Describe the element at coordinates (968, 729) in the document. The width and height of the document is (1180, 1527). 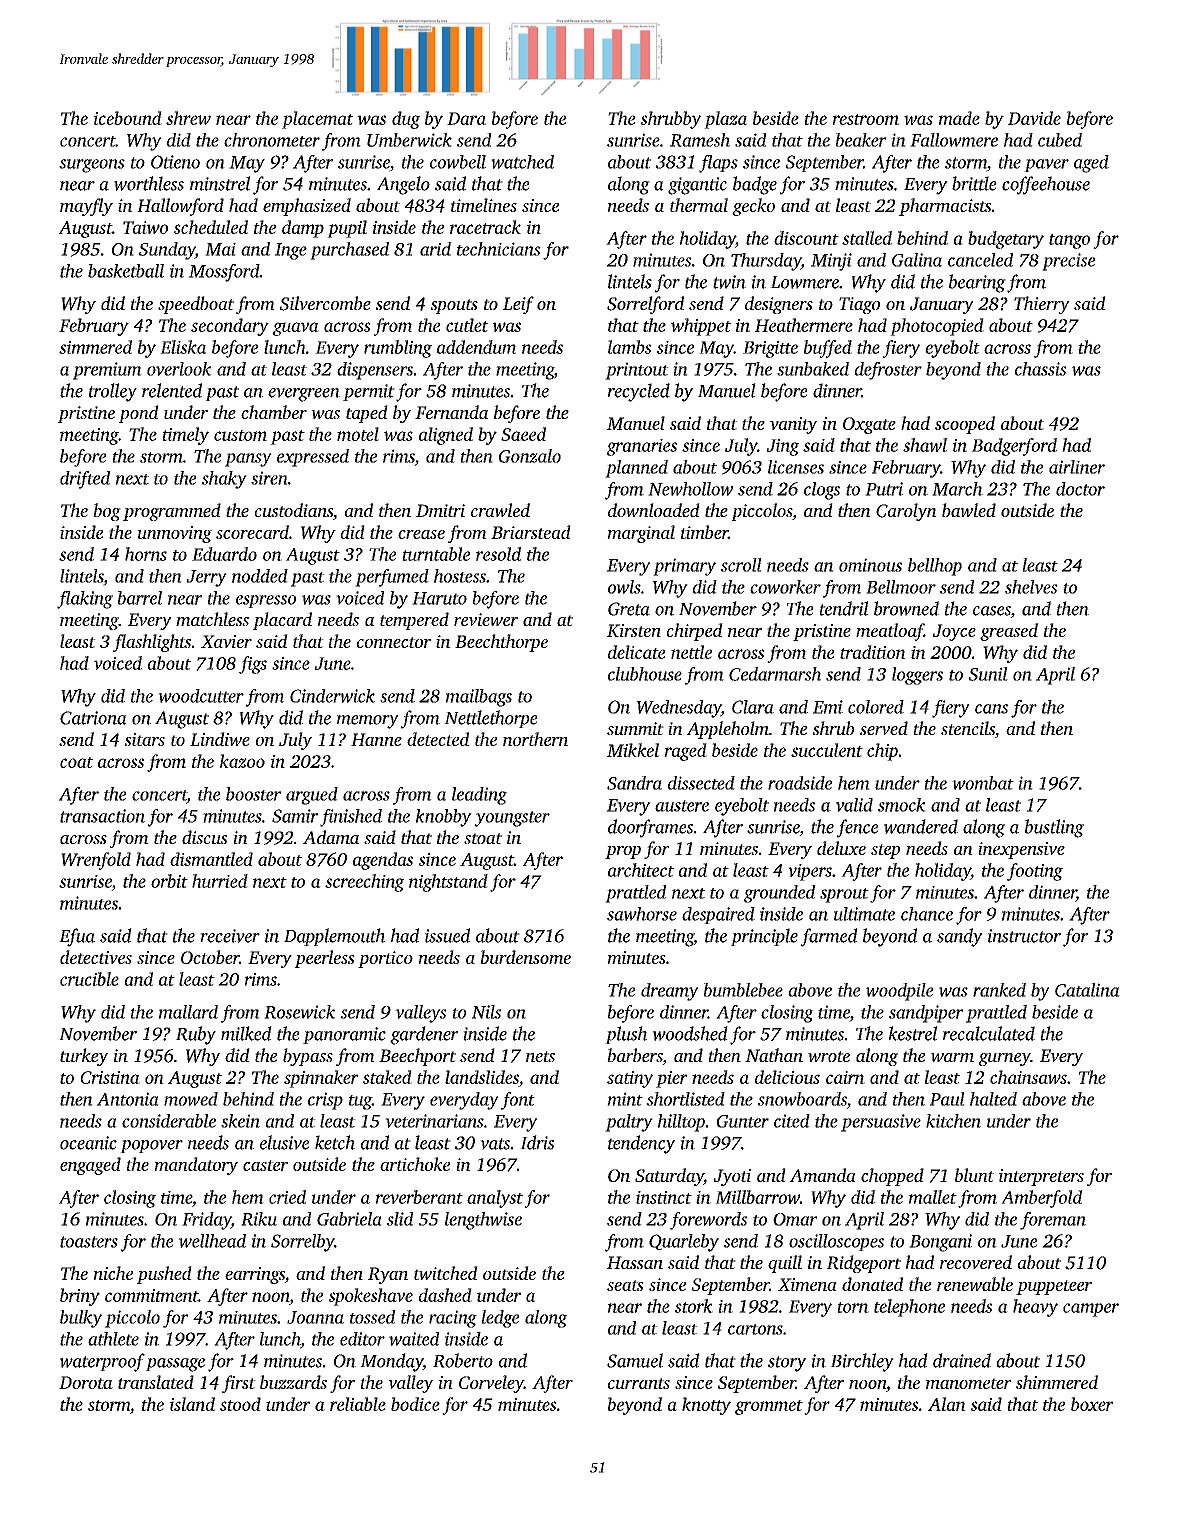
I see `stencils` at that location.
